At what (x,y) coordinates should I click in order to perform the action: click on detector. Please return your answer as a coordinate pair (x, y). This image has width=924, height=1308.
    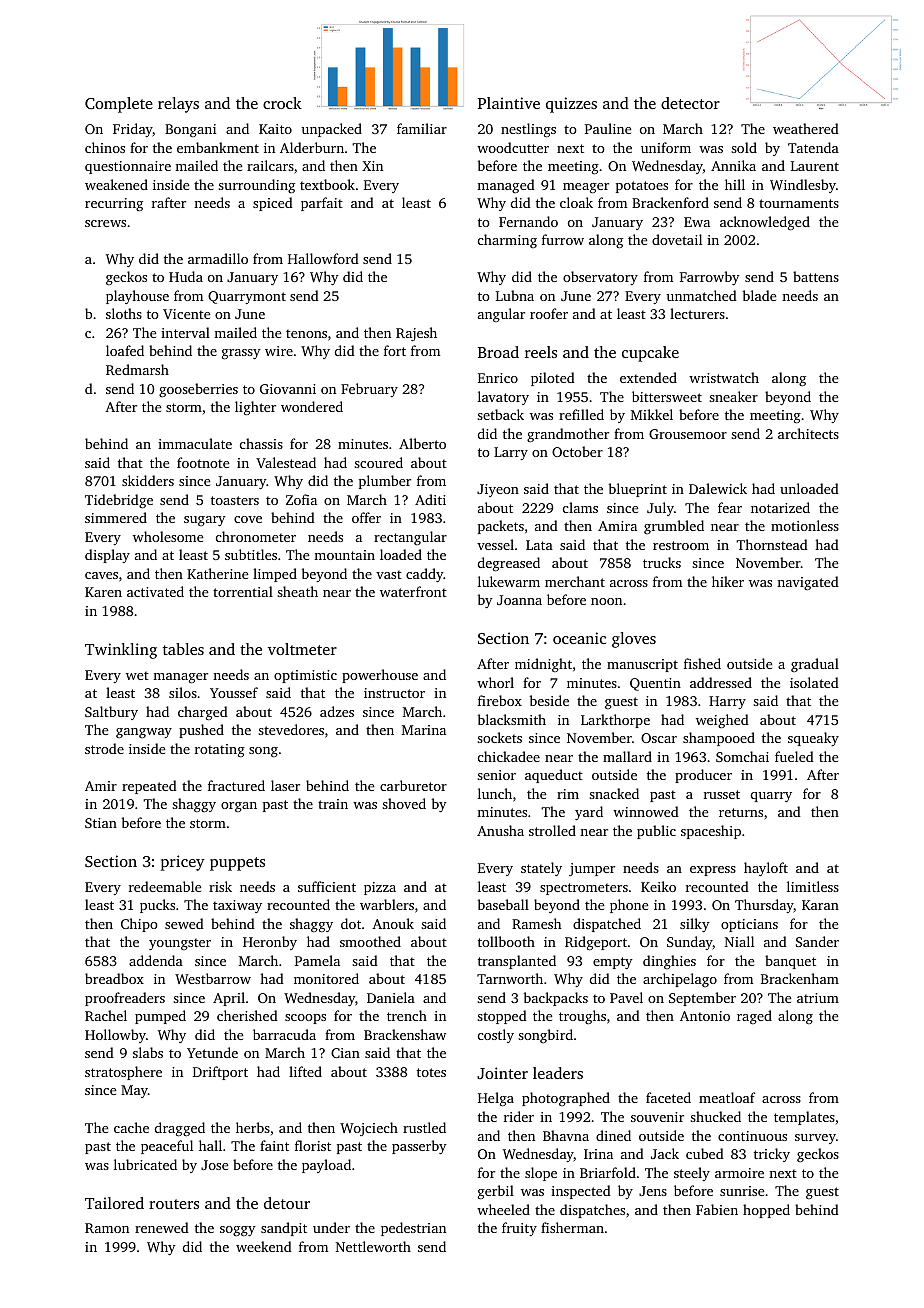
    Looking at the image, I should click on (690, 103).
